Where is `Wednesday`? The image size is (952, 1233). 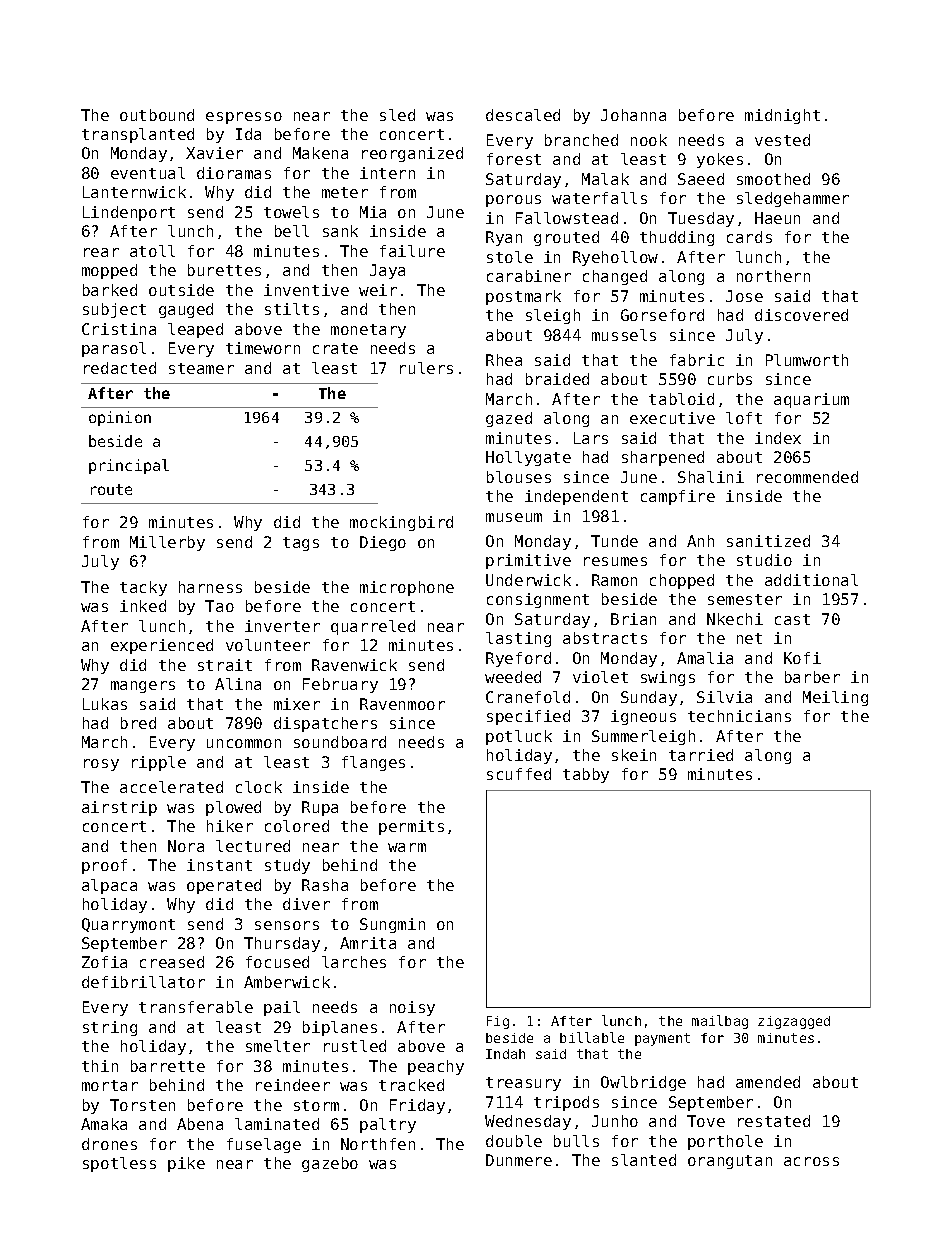 Wednesday is located at coordinates (528, 1122).
